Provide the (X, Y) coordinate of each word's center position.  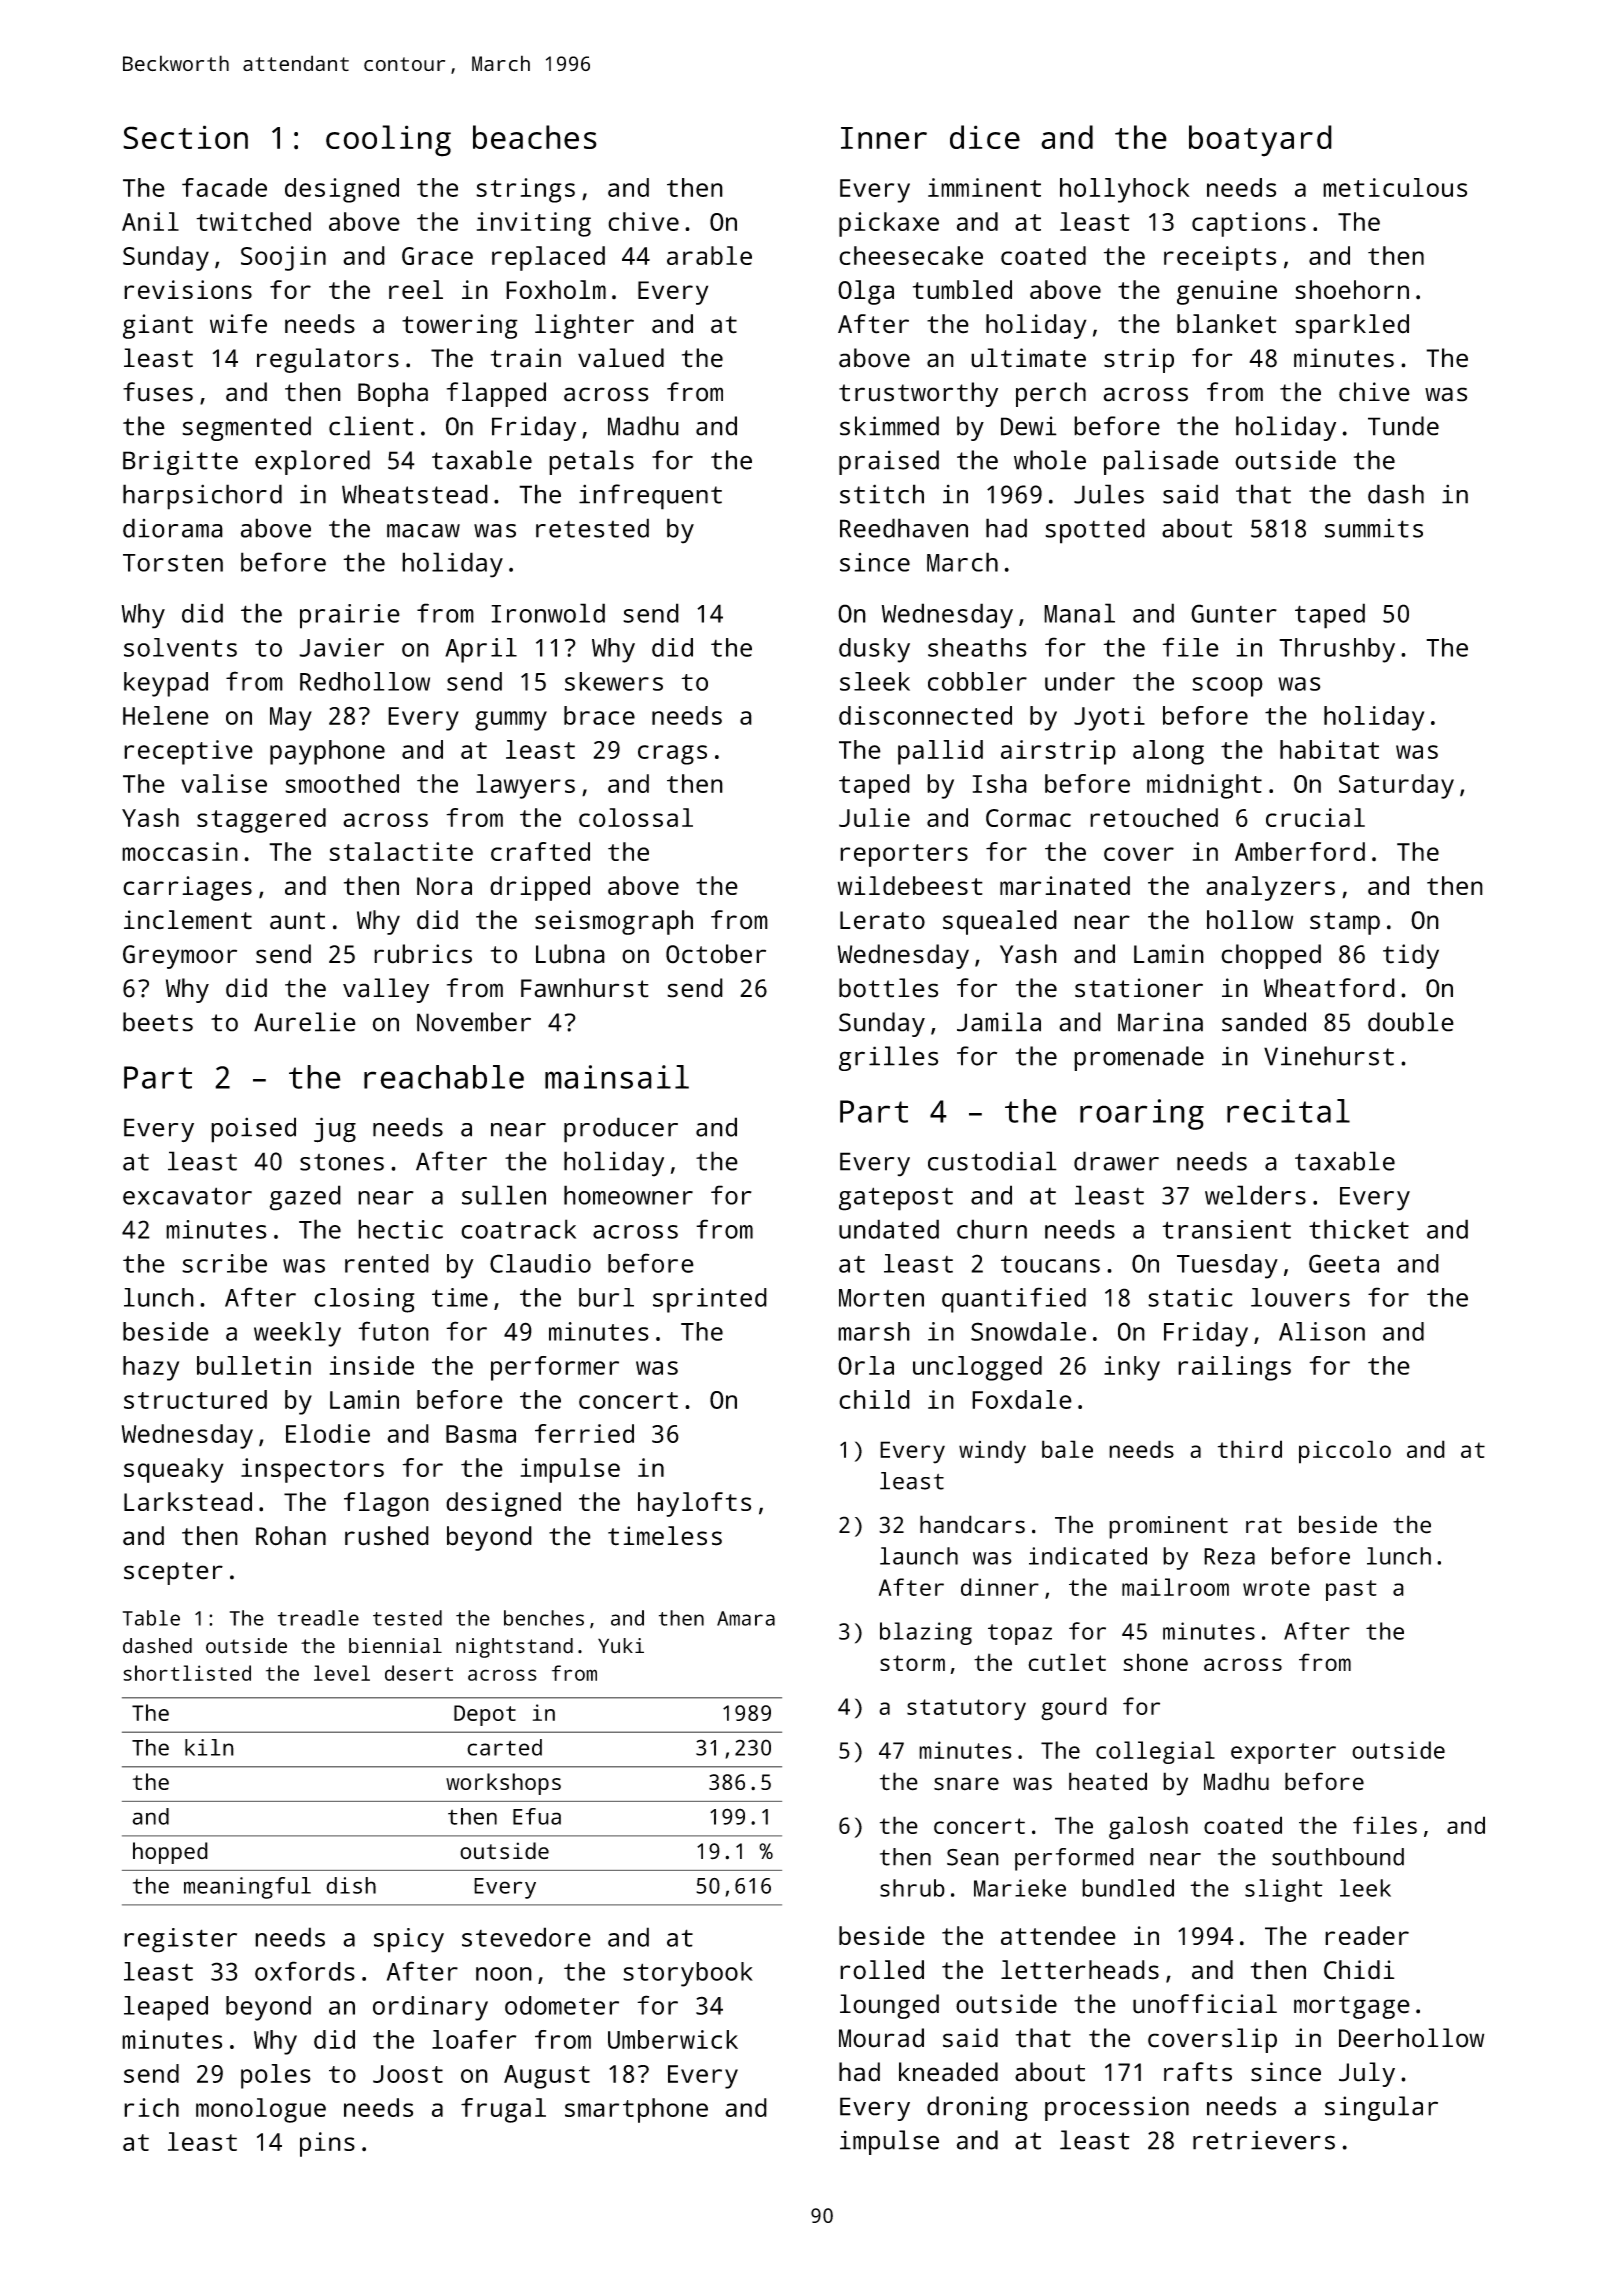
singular (1381, 2108)
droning (977, 2108)
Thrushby (1337, 650)
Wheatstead (415, 494)
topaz (1020, 1634)
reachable (444, 1077)
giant (158, 326)
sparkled (1352, 326)
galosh (1148, 1828)
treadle (318, 1618)
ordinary (430, 2008)
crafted (540, 851)
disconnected (925, 715)
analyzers (1270, 888)
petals (591, 462)
